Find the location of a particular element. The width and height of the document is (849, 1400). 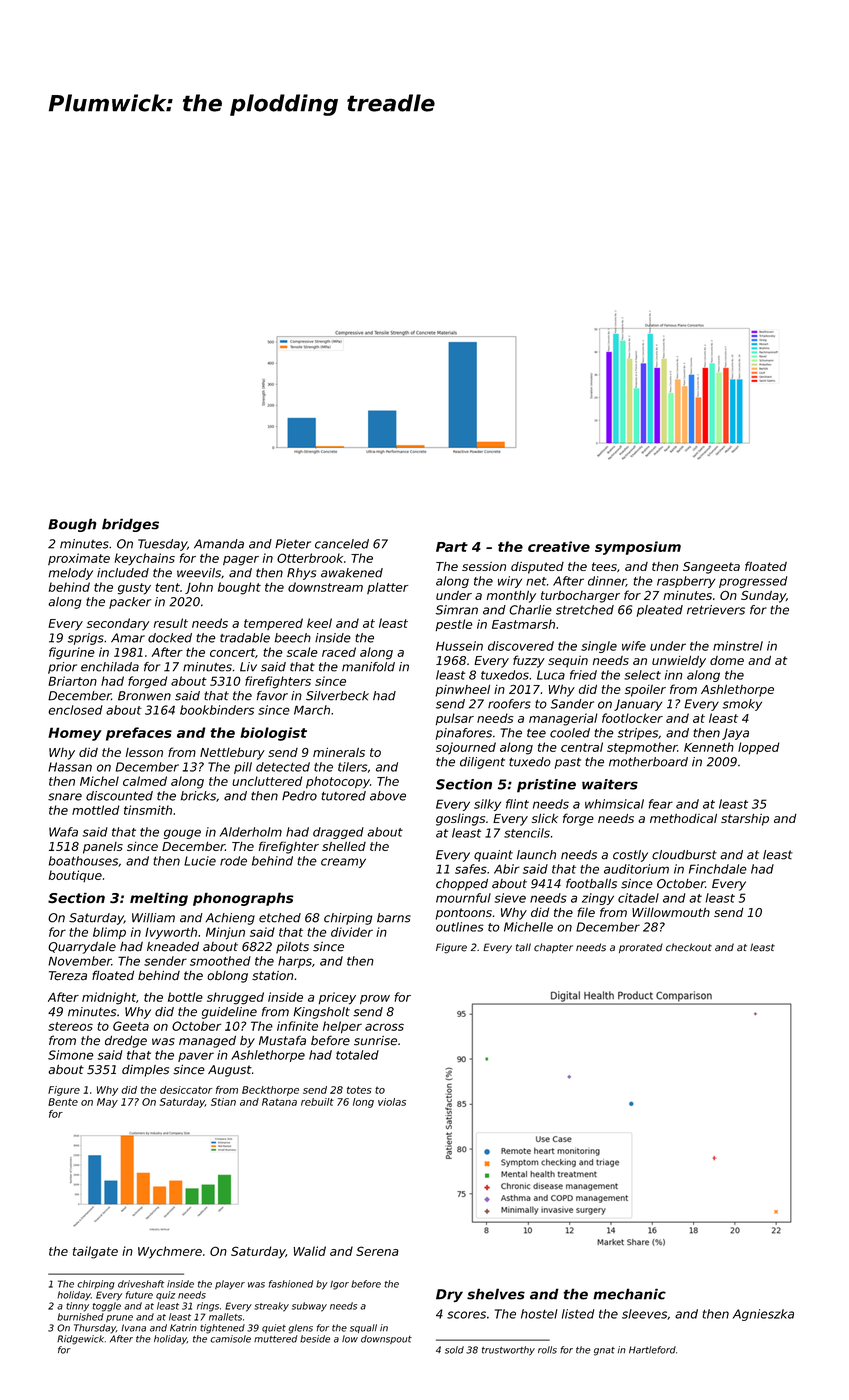

creative is located at coordinates (559, 546).
